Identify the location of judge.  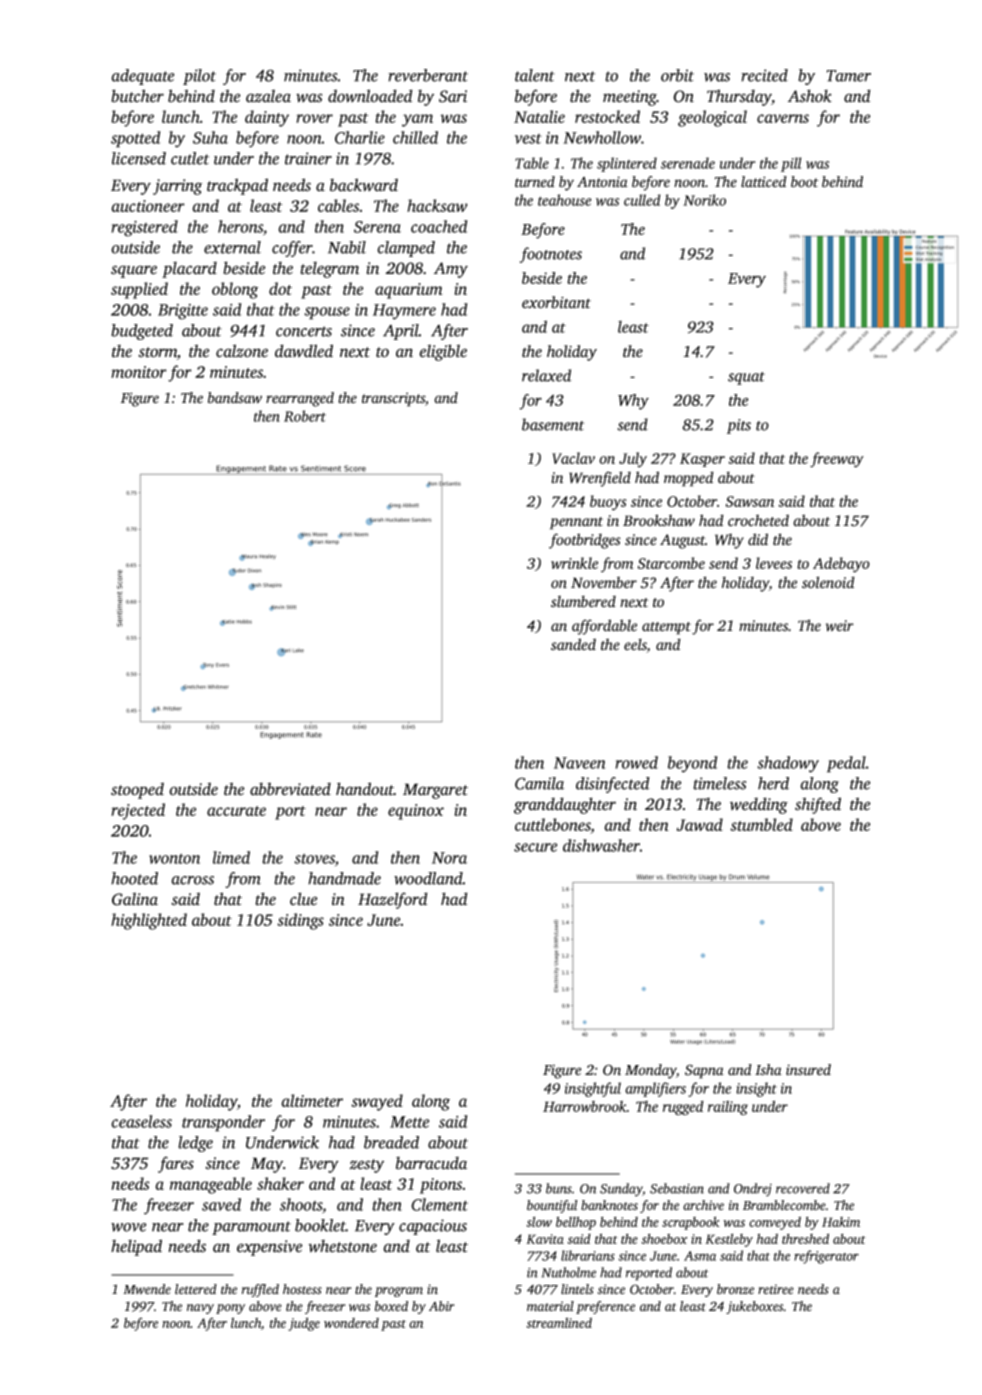
(304, 1324).
